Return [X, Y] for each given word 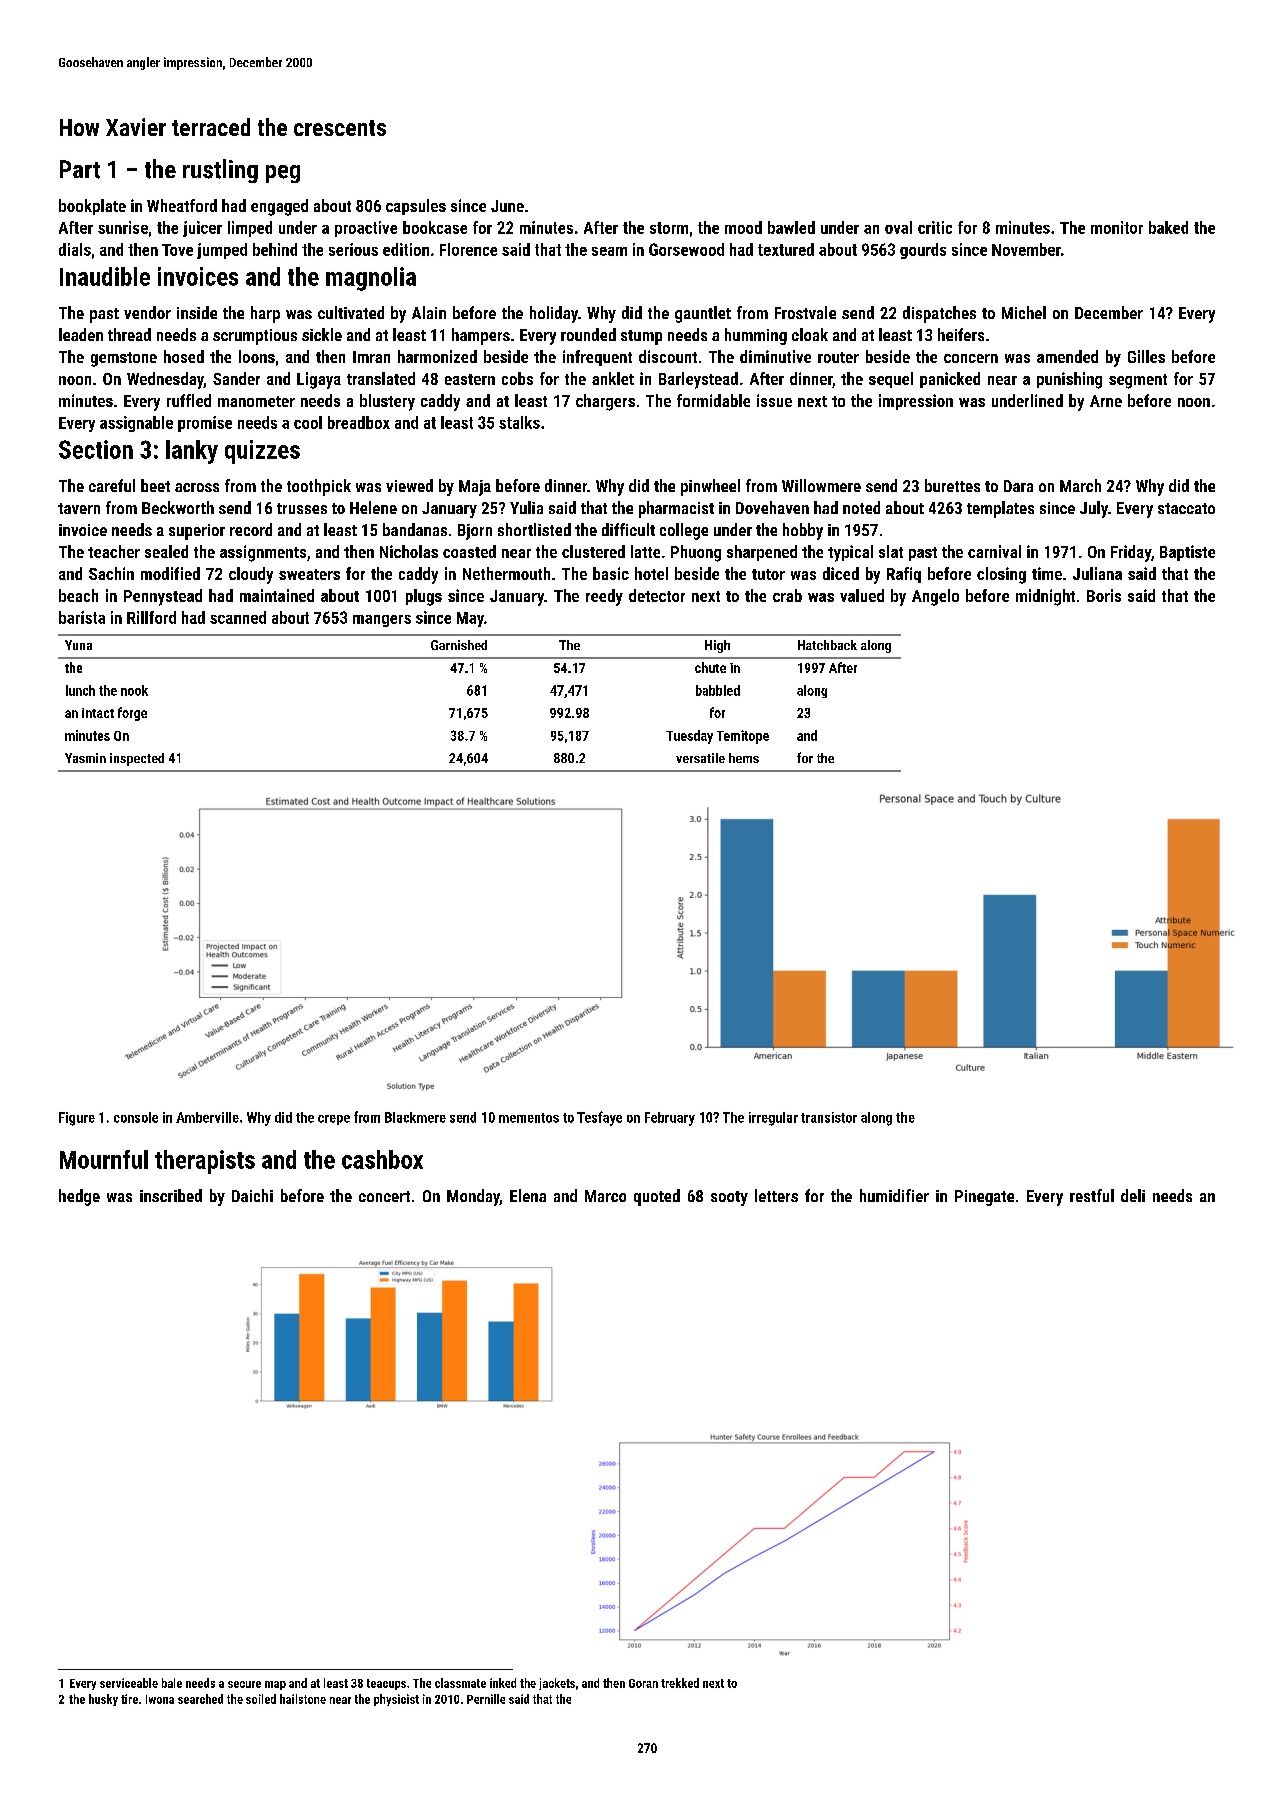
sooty [729, 1198]
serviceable [129, 1683]
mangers [382, 621]
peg [283, 174]
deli [1133, 1195]
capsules [416, 207]
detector [657, 595]
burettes [952, 485]
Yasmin [85, 758]
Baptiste [1187, 553]
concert [384, 1196]
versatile [700, 758]
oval [898, 227]
